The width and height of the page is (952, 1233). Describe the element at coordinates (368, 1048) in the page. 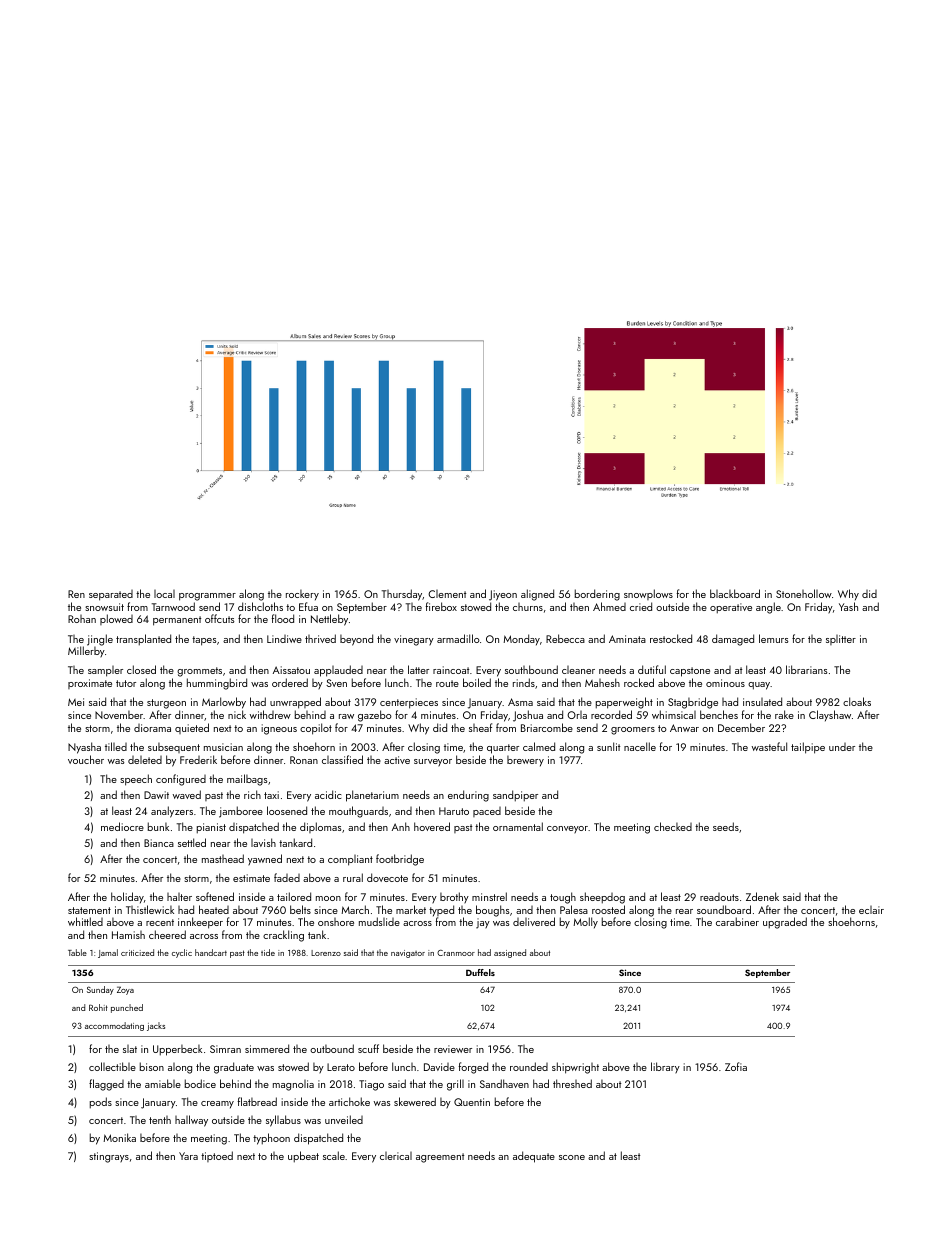

I see `scuff` at that location.
